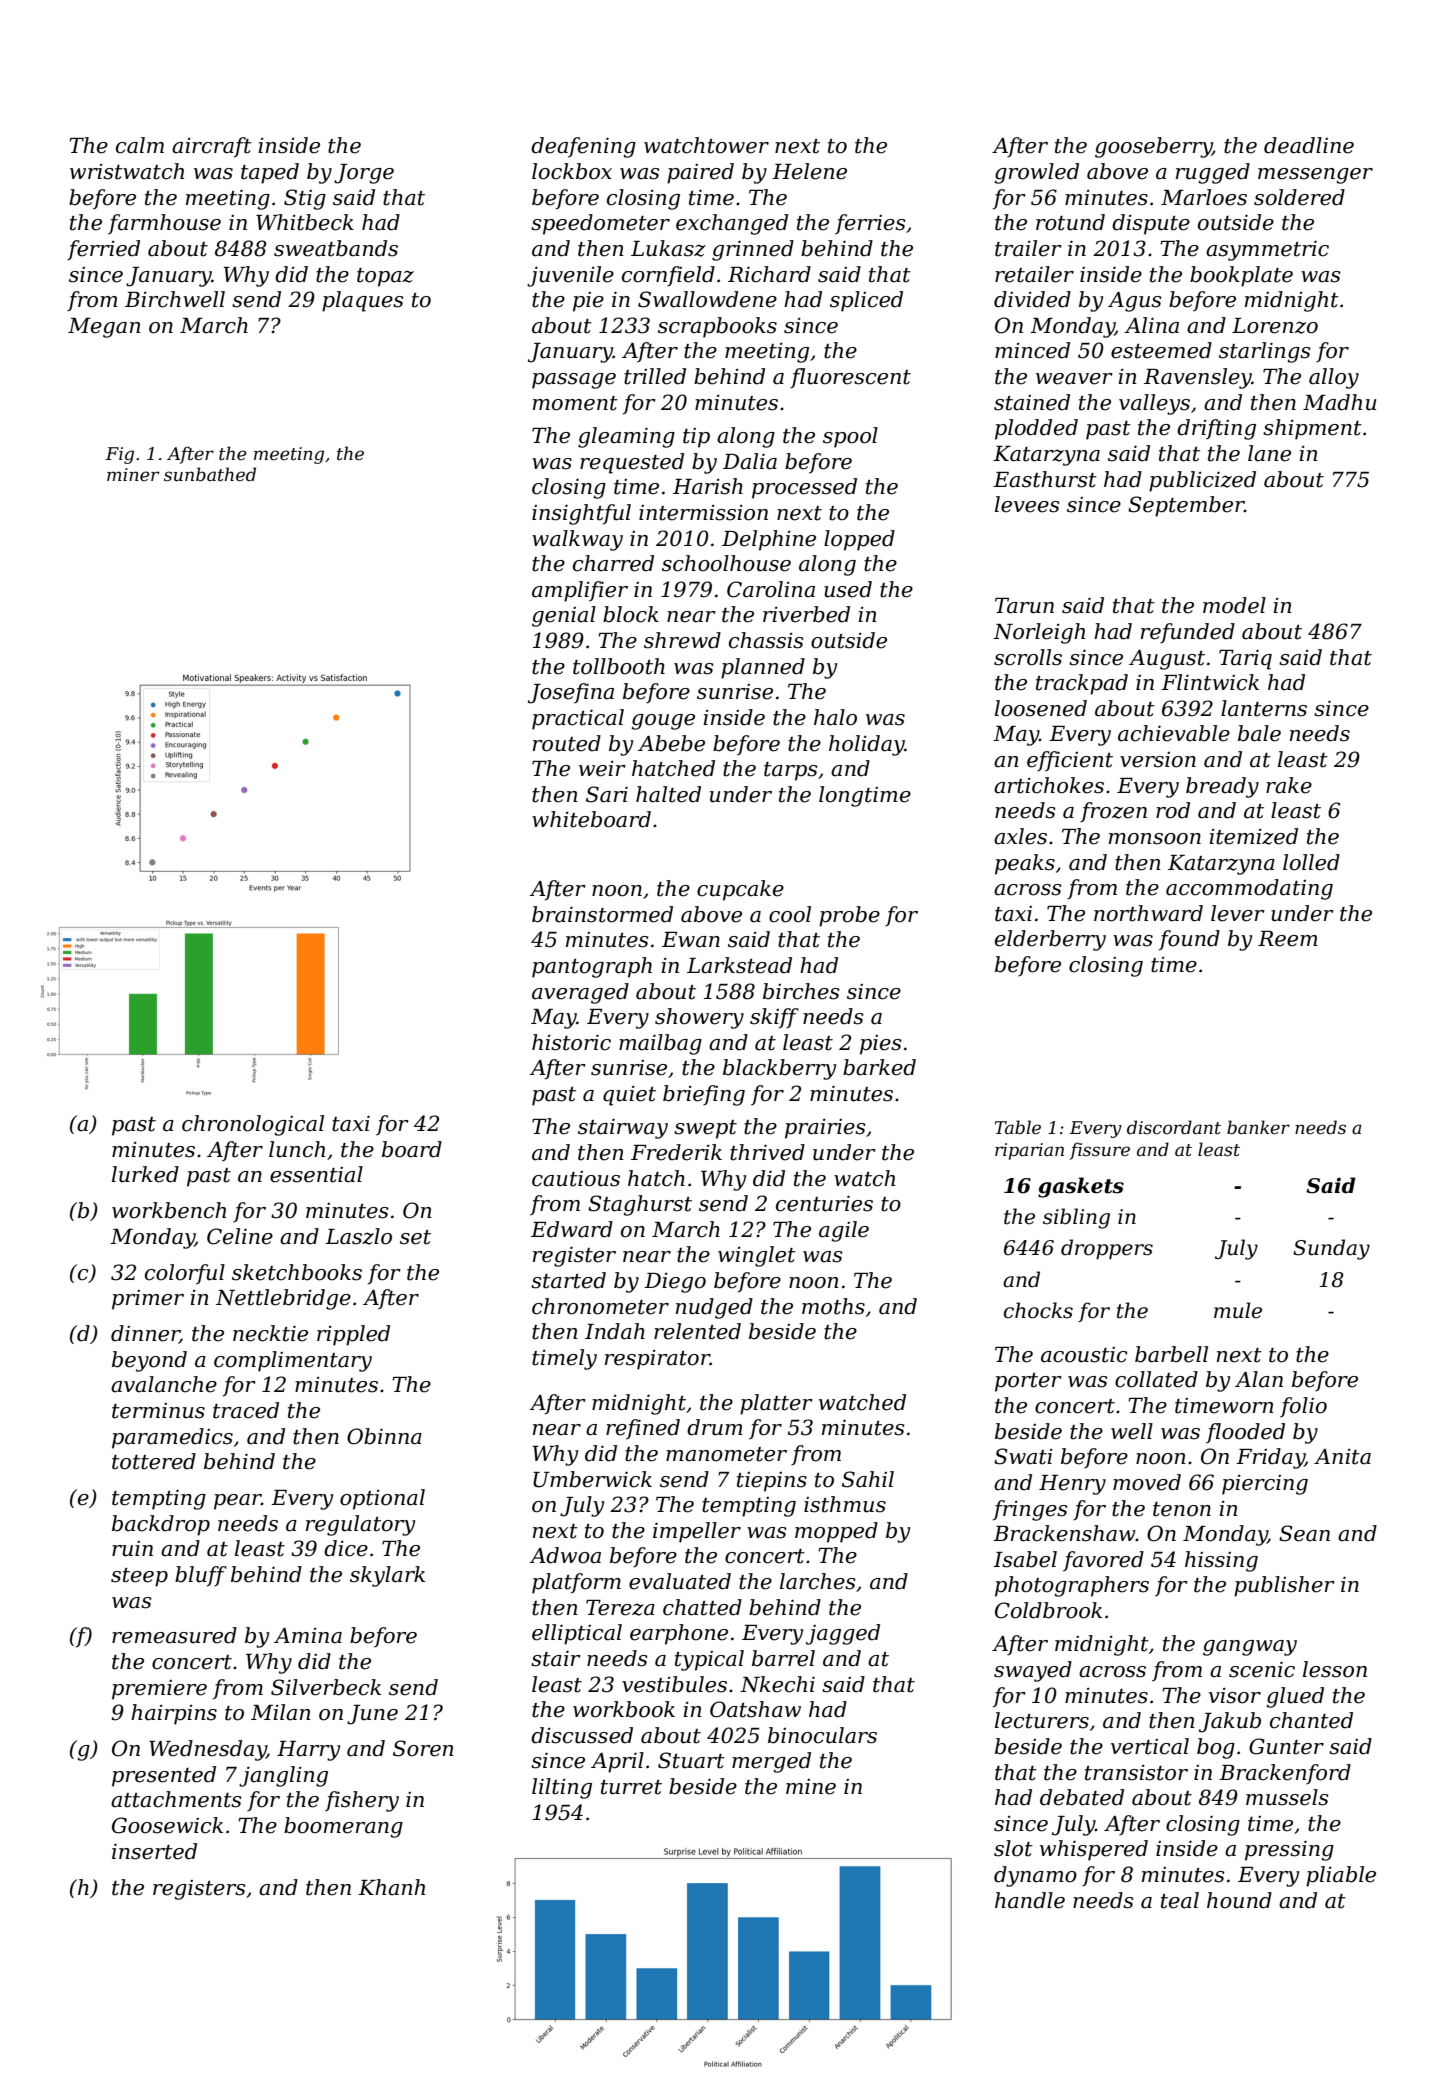 Image resolution: width=1450 pixels, height=2100 pixels. I want to click on deafening, so click(583, 147).
